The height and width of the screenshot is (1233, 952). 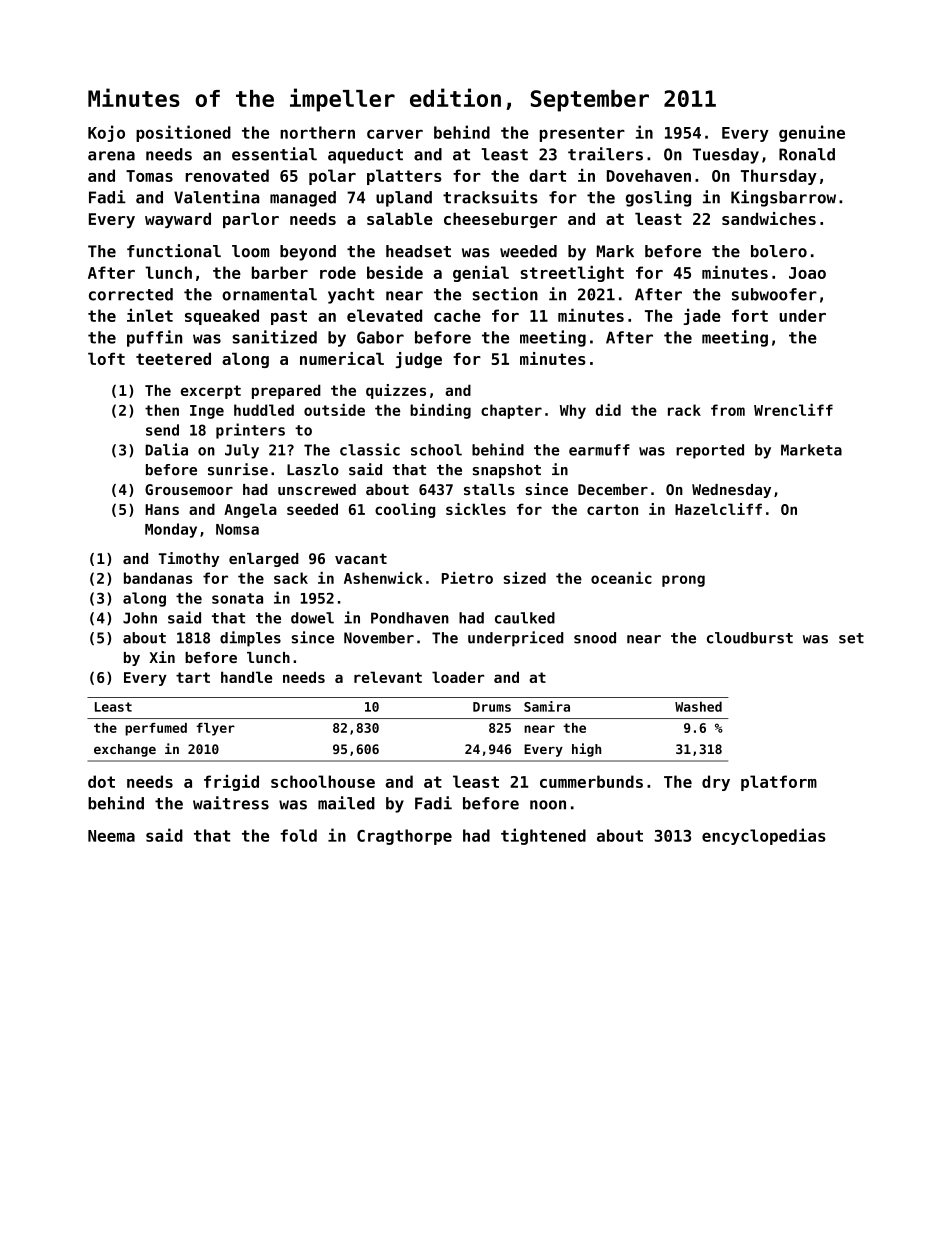 What do you see at coordinates (215, 729) in the screenshot?
I see `flyer` at bounding box center [215, 729].
